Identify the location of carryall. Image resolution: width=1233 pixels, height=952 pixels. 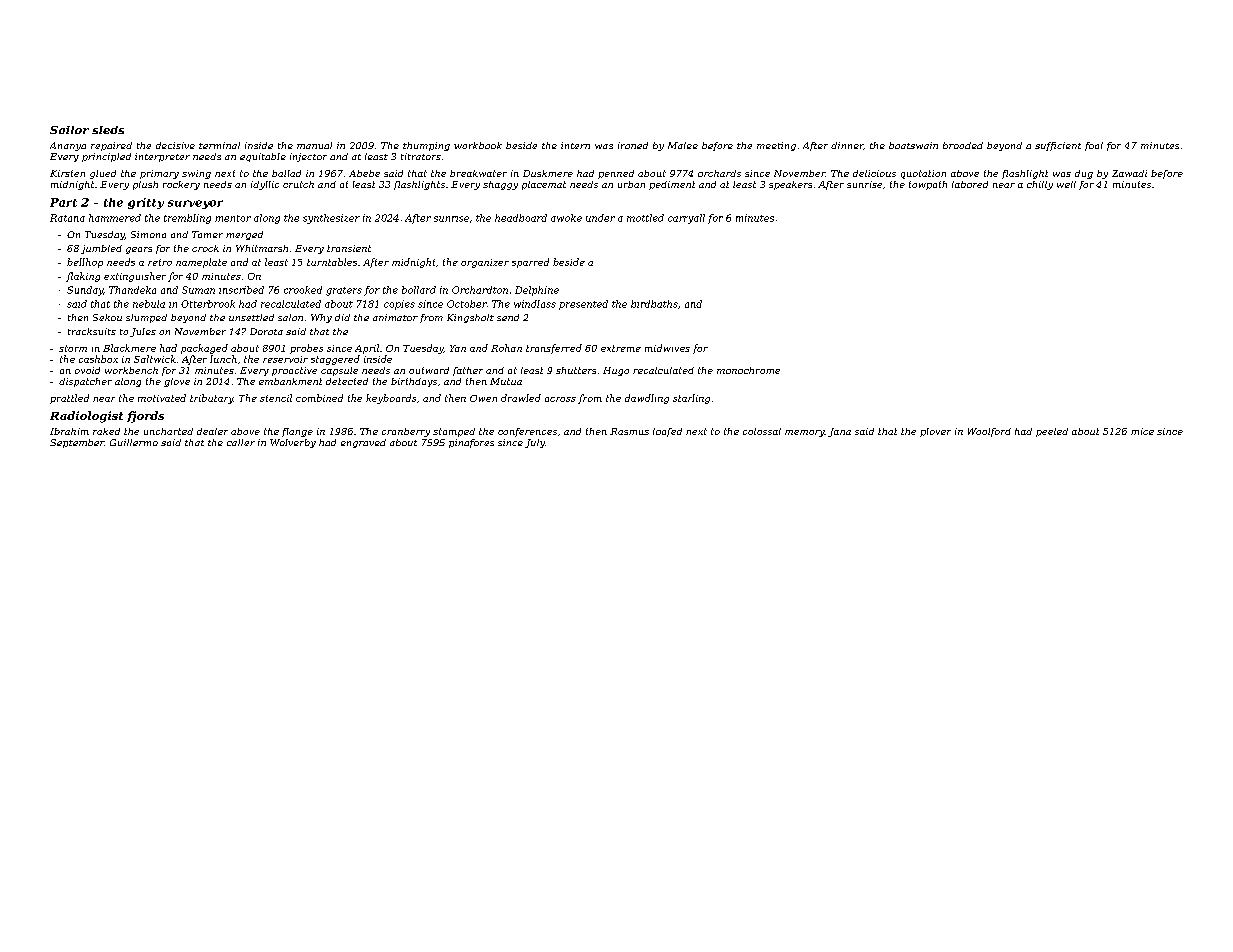
(686, 219).
